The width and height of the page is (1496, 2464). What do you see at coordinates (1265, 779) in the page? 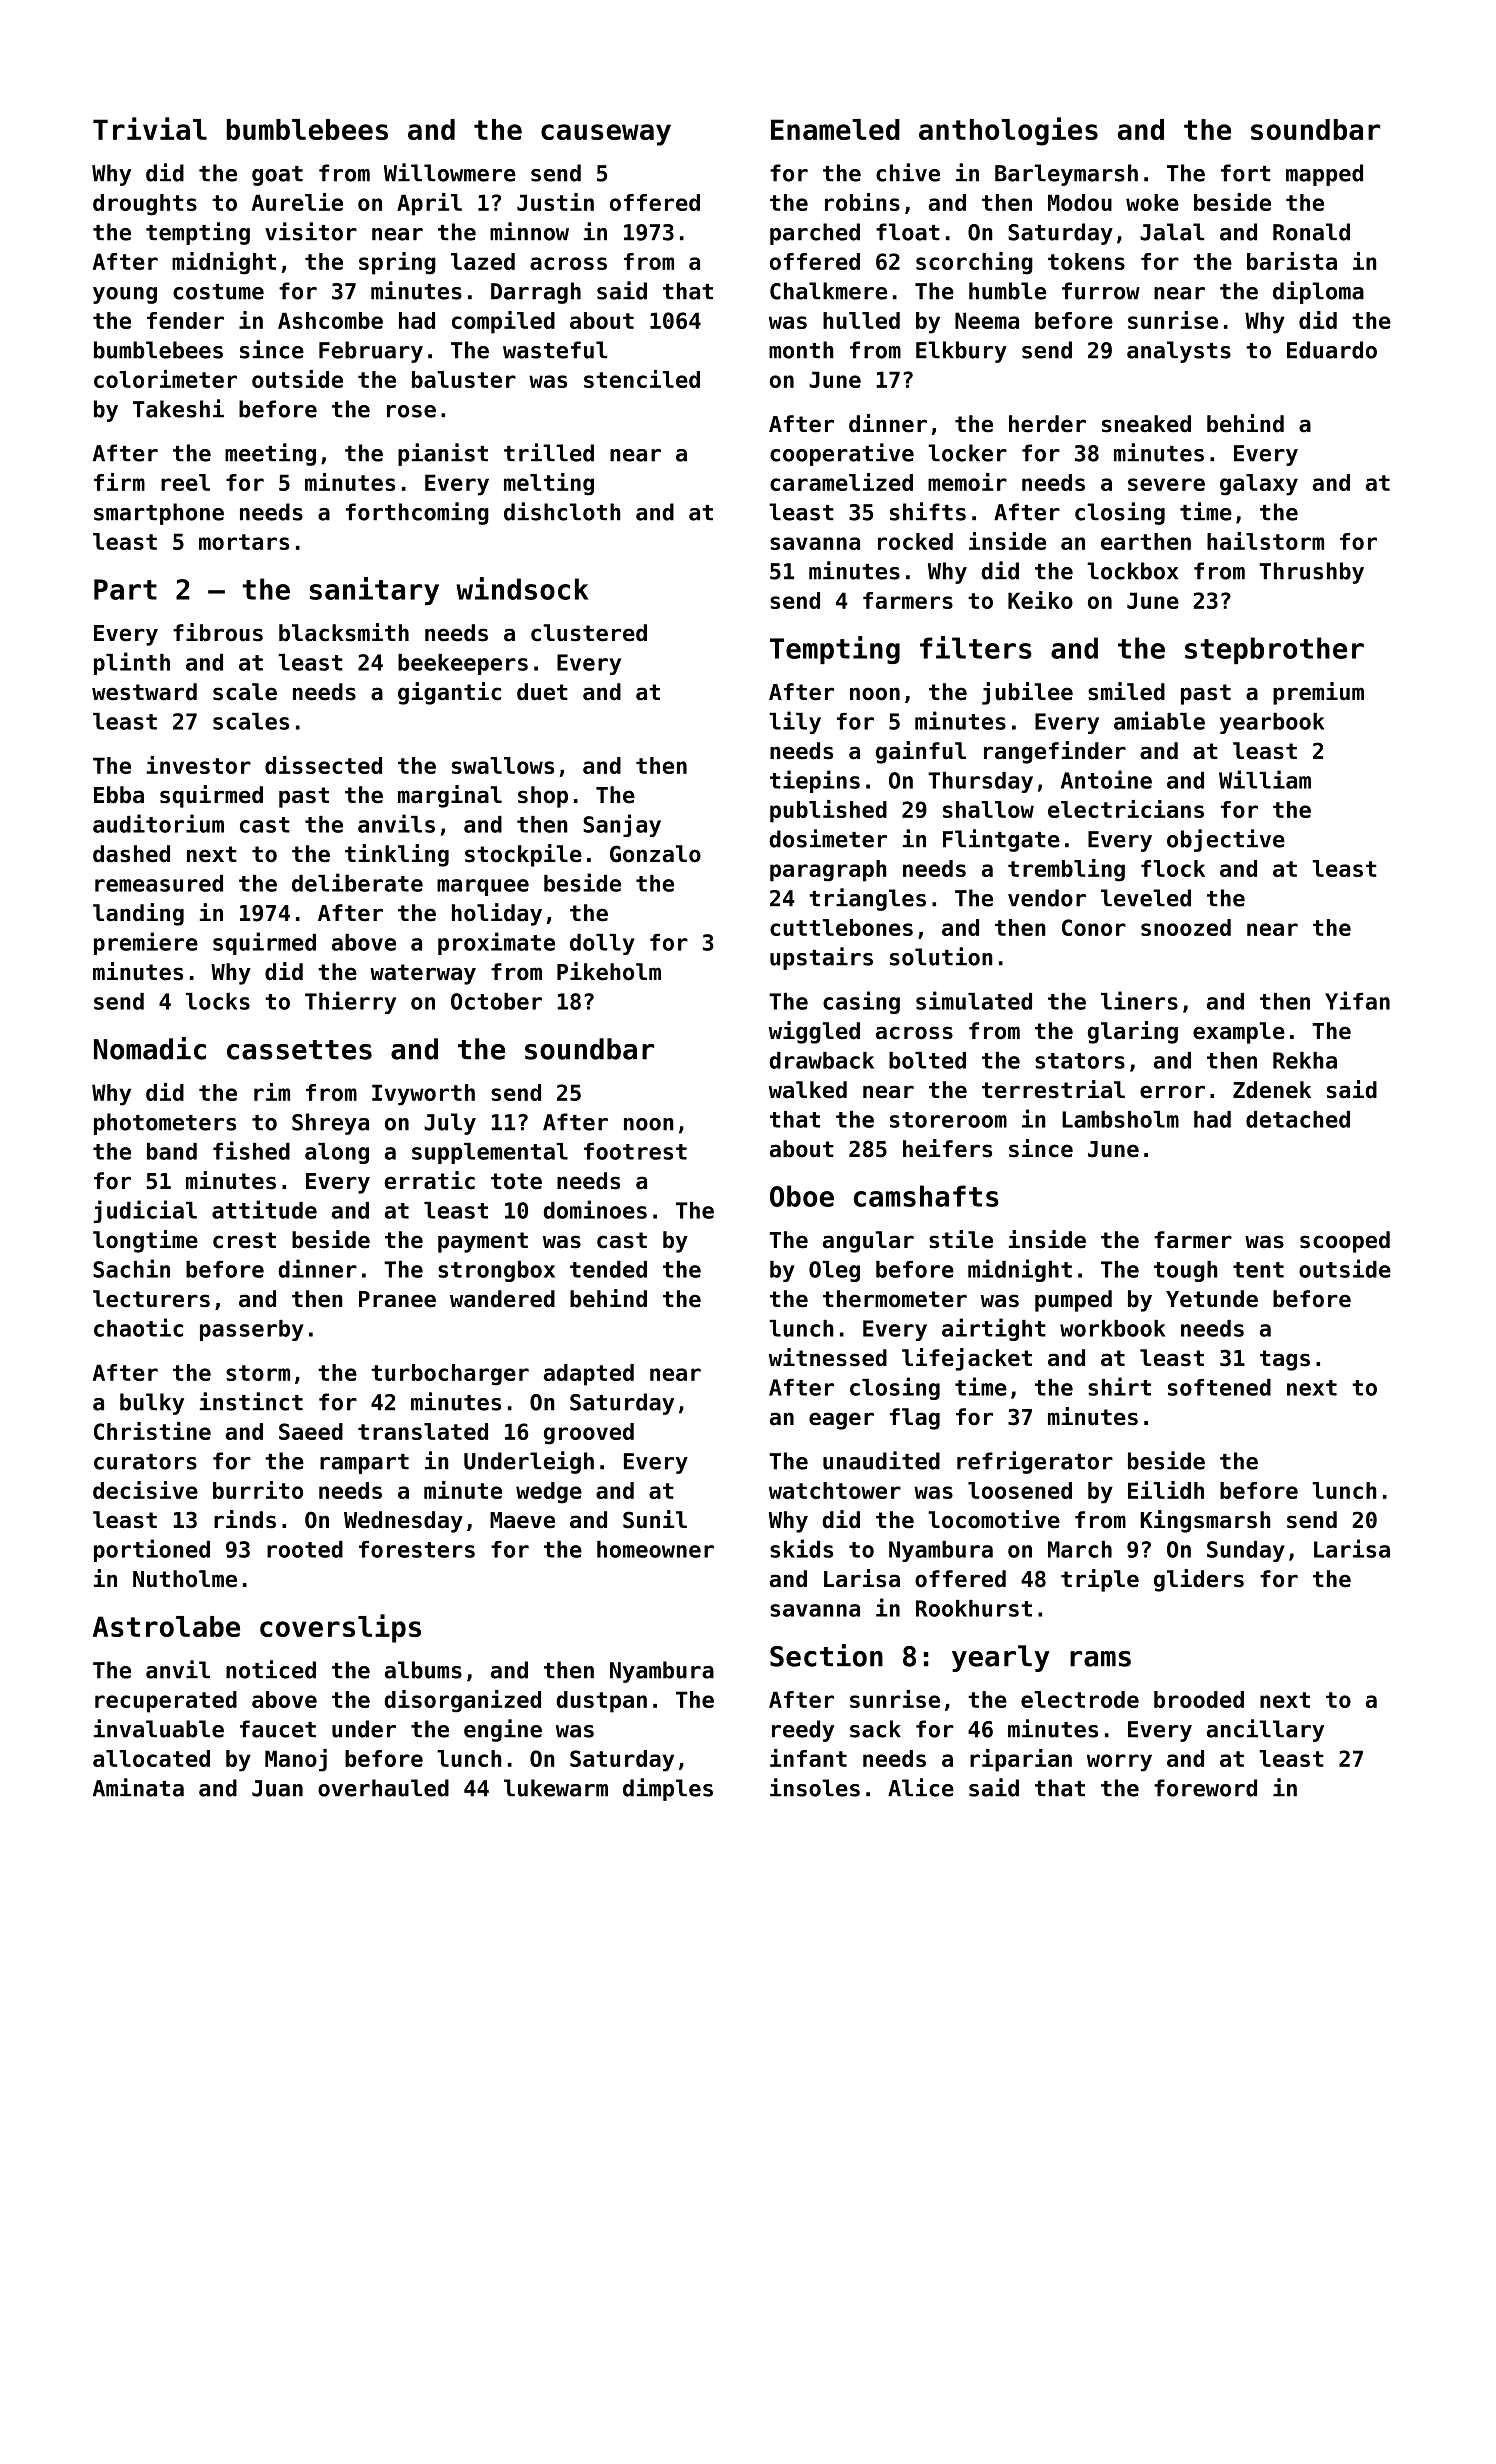
I see `William` at bounding box center [1265, 779].
